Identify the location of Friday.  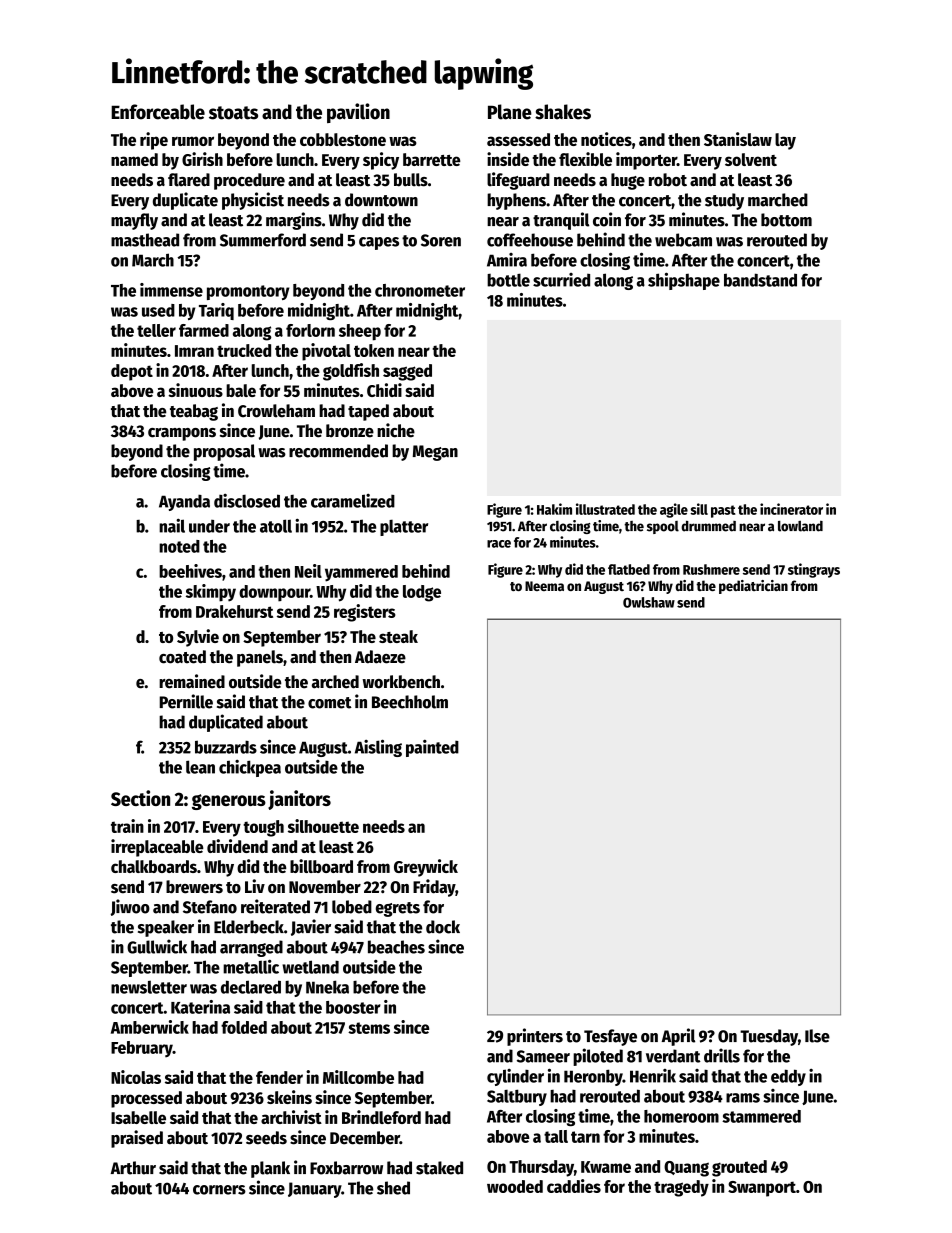
(434, 888).
